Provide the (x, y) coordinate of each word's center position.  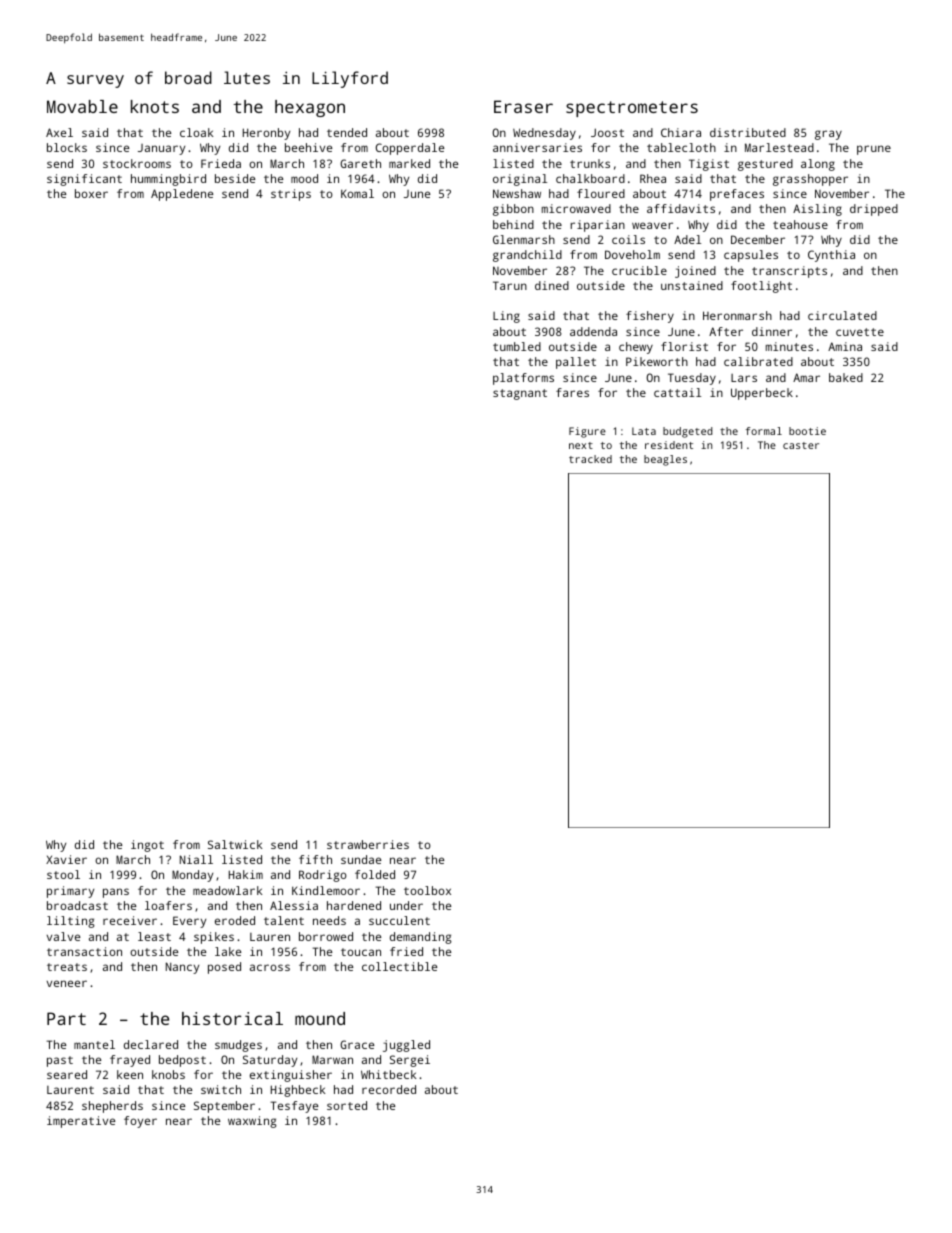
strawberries (368, 844)
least (154, 936)
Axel (59, 132)
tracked (590, 459)
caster (801, 445)
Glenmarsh (524, 239)
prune (874, 150)
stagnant (520, 394)
